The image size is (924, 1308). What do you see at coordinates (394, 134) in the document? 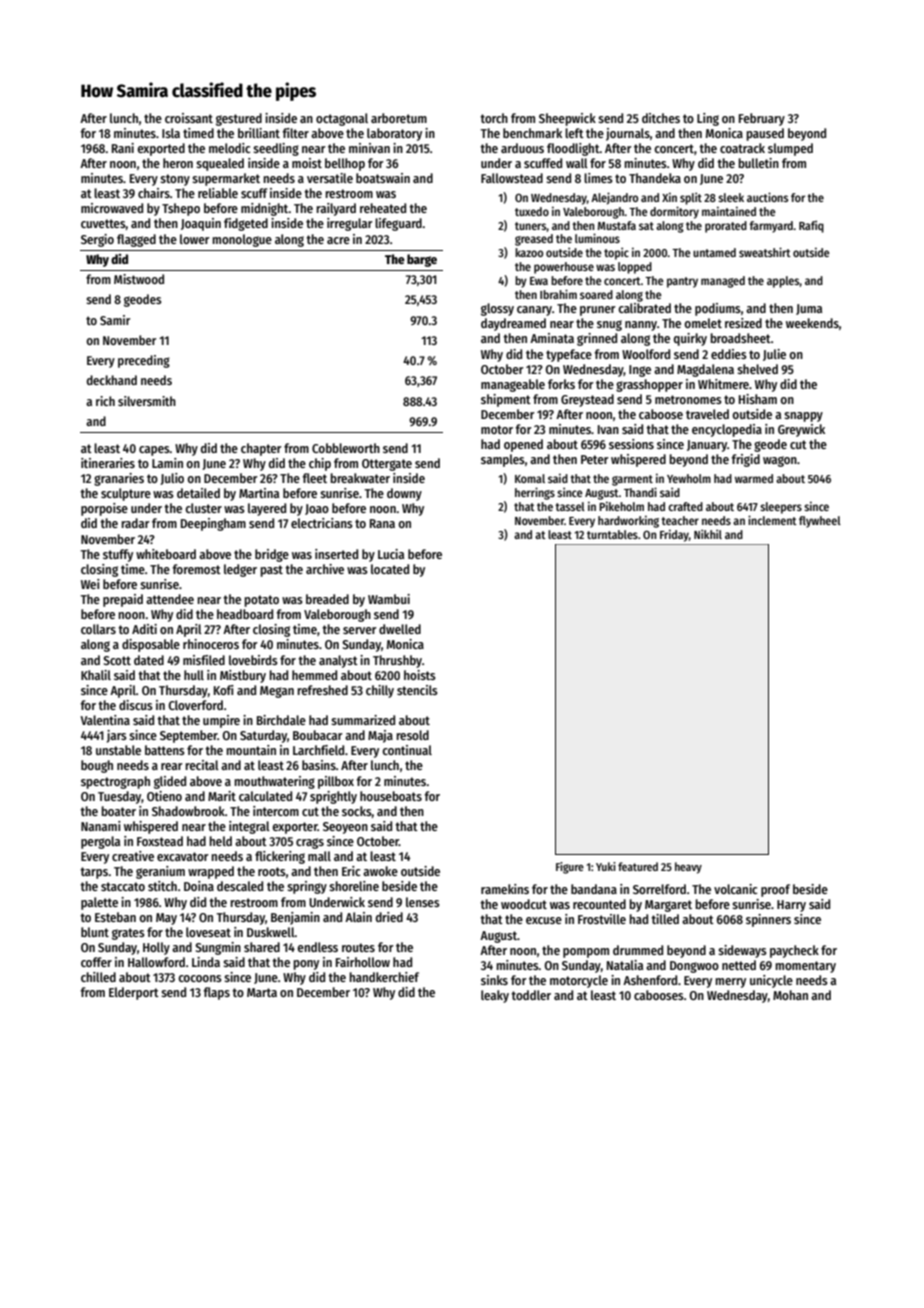
I see `laboratory` at bounding box center [394, 134].
